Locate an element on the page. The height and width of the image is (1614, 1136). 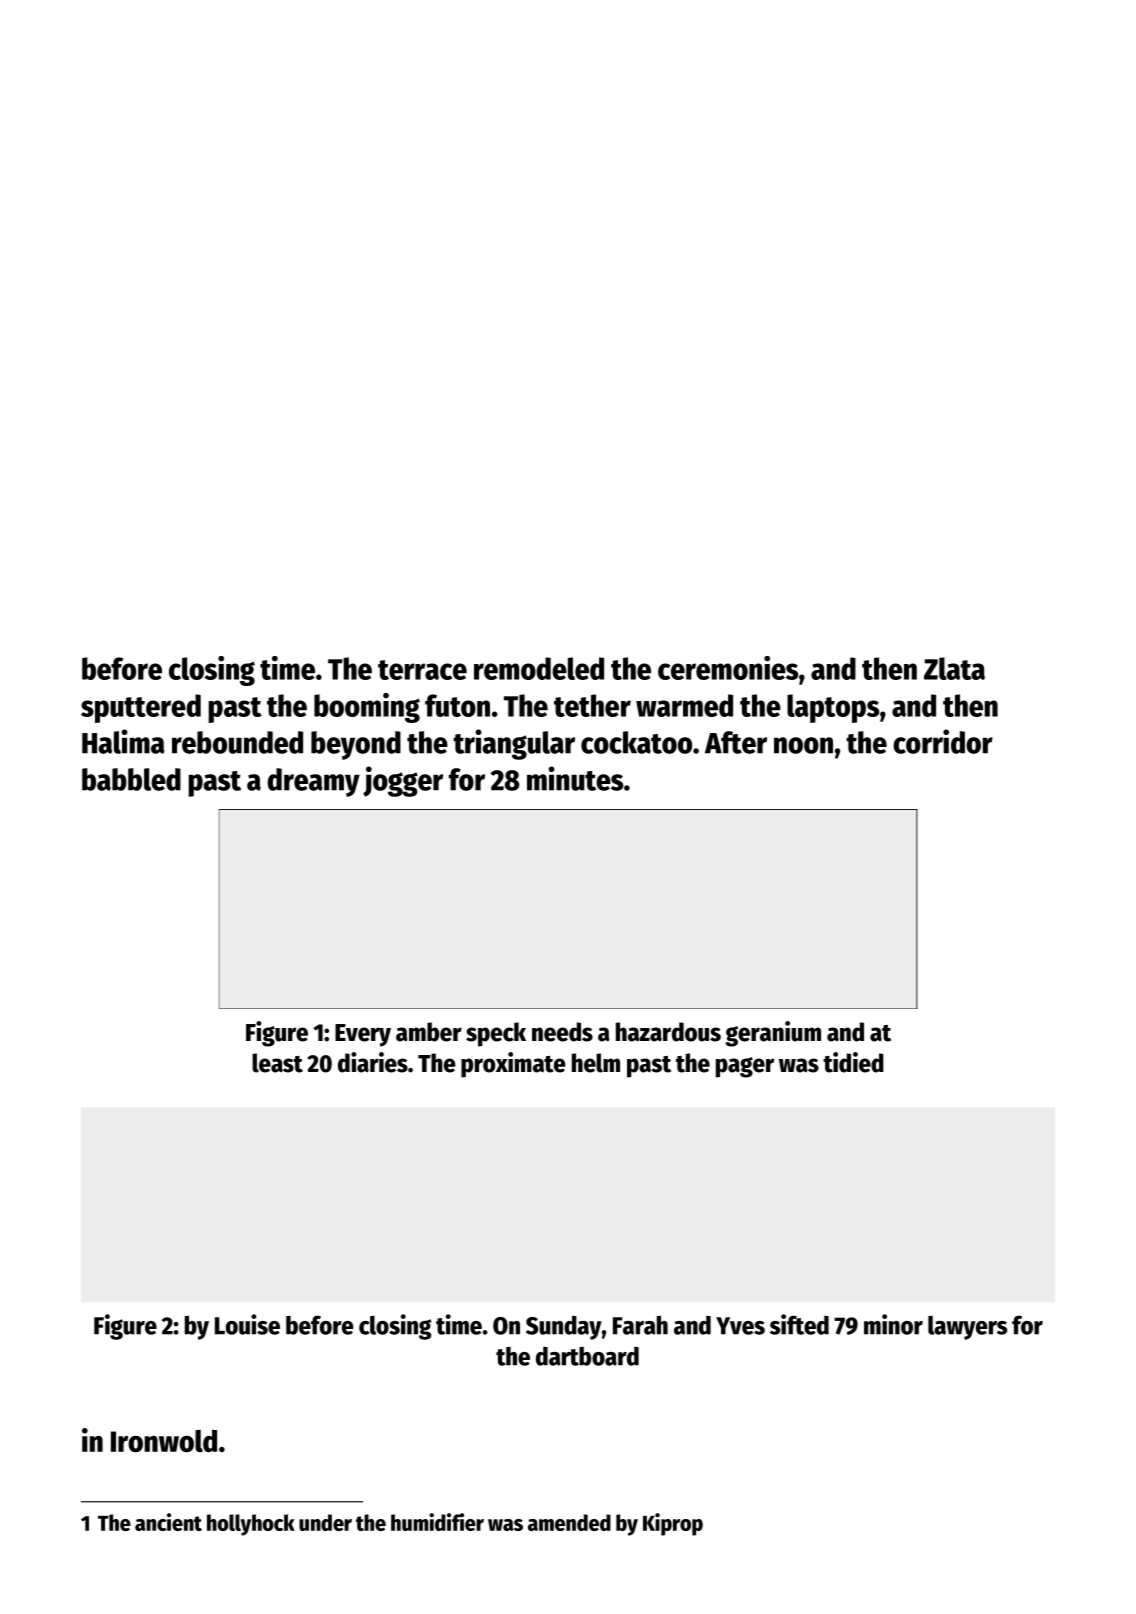
sifted is located at coordinates (799, 1324).
